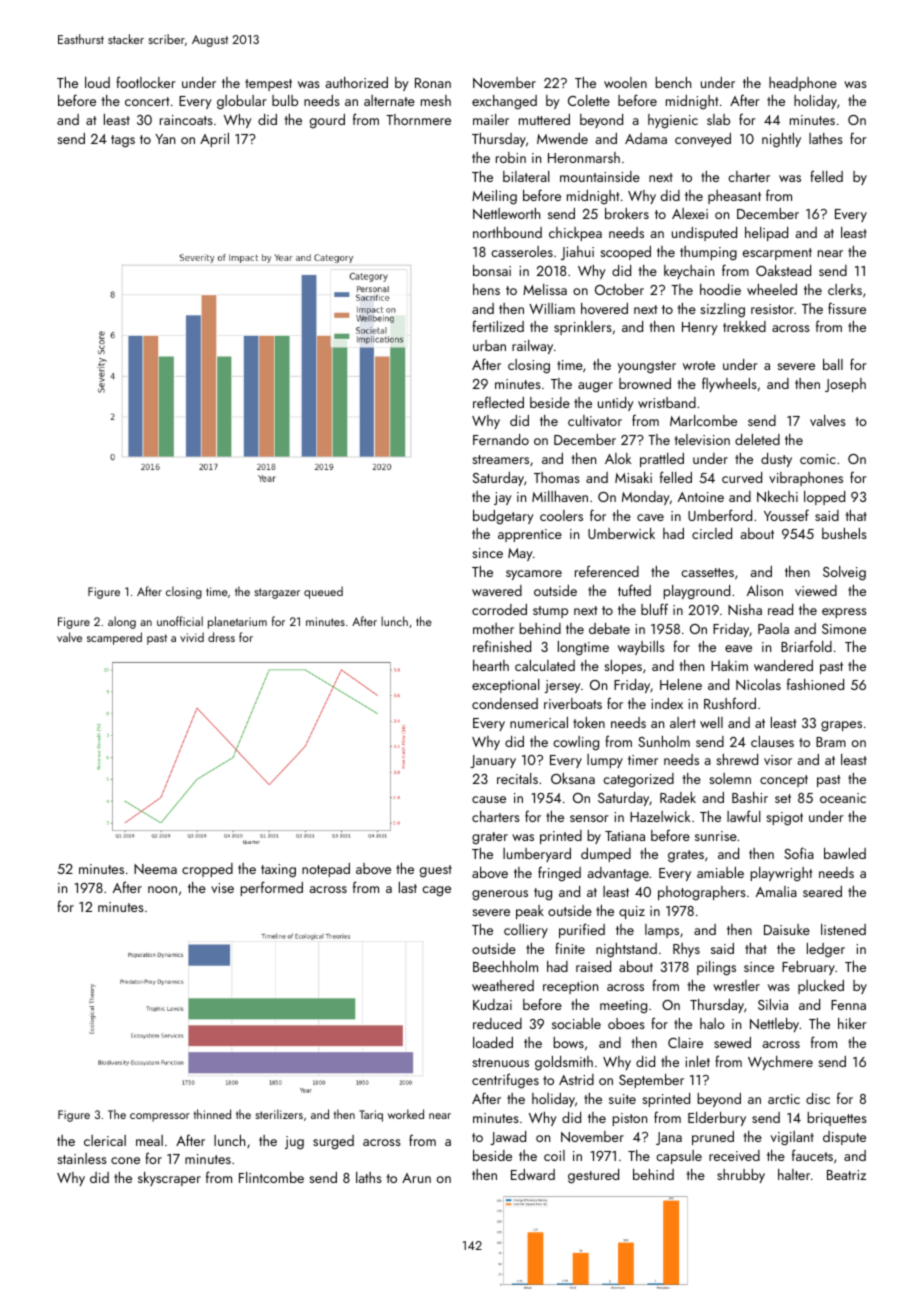 The image size is (924, 1308). I want to click on Meiling, so click(494, 197).
